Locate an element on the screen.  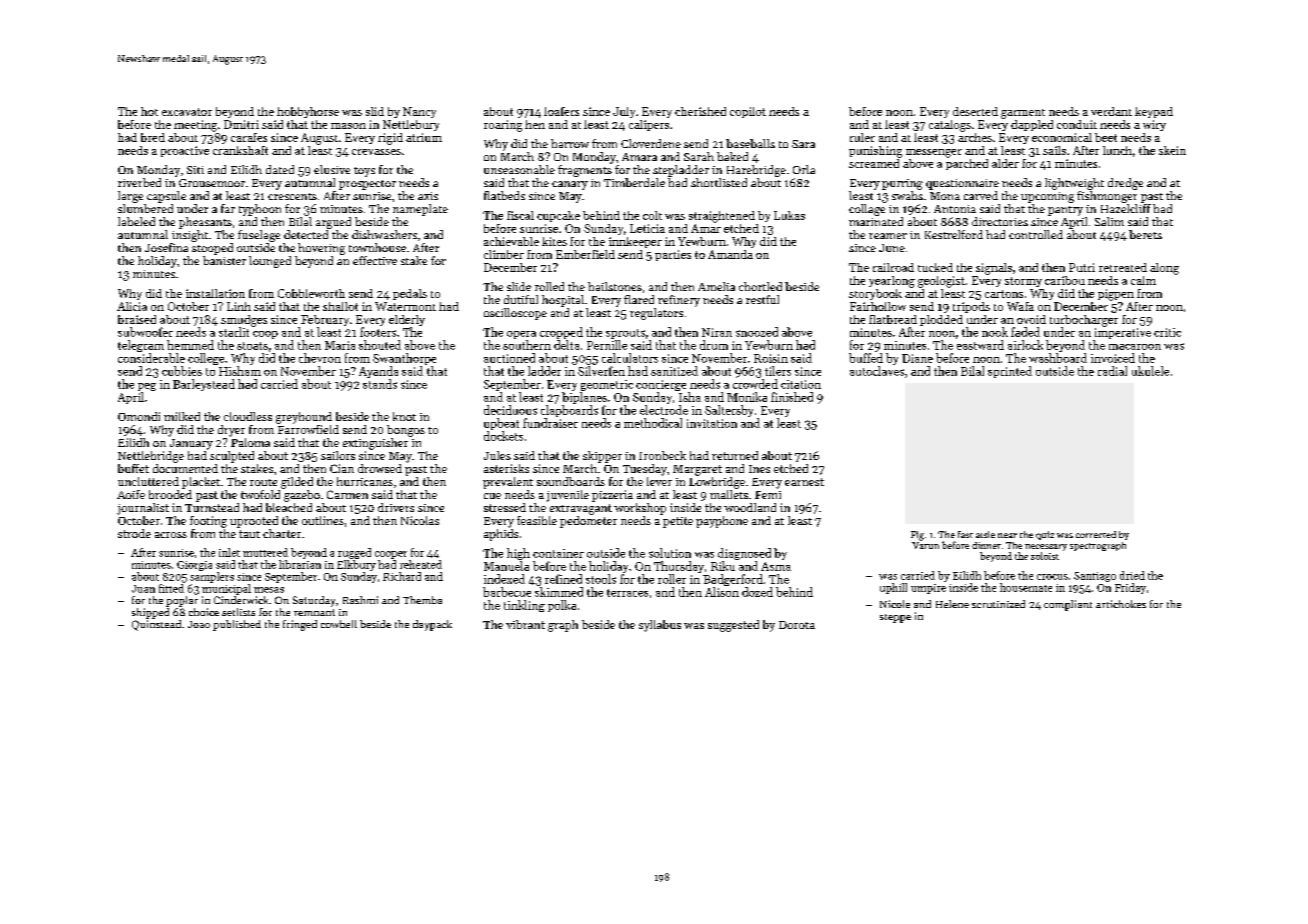
finished is located at coordinates (792, 397).
